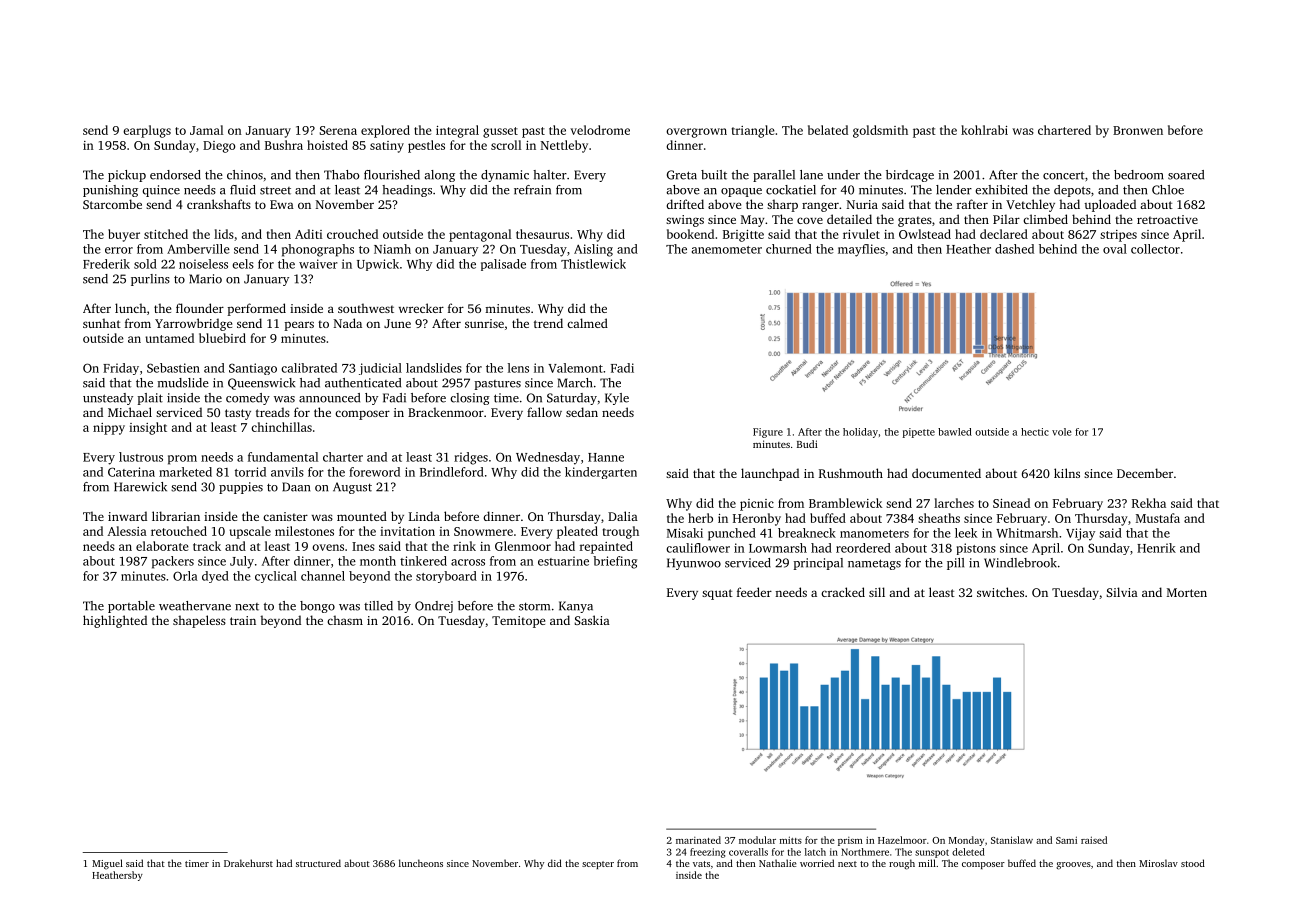 This page has height=924, width=1308. Describe the element at coordinates (592, 620) in the page. I see `Saskia` at that location.
